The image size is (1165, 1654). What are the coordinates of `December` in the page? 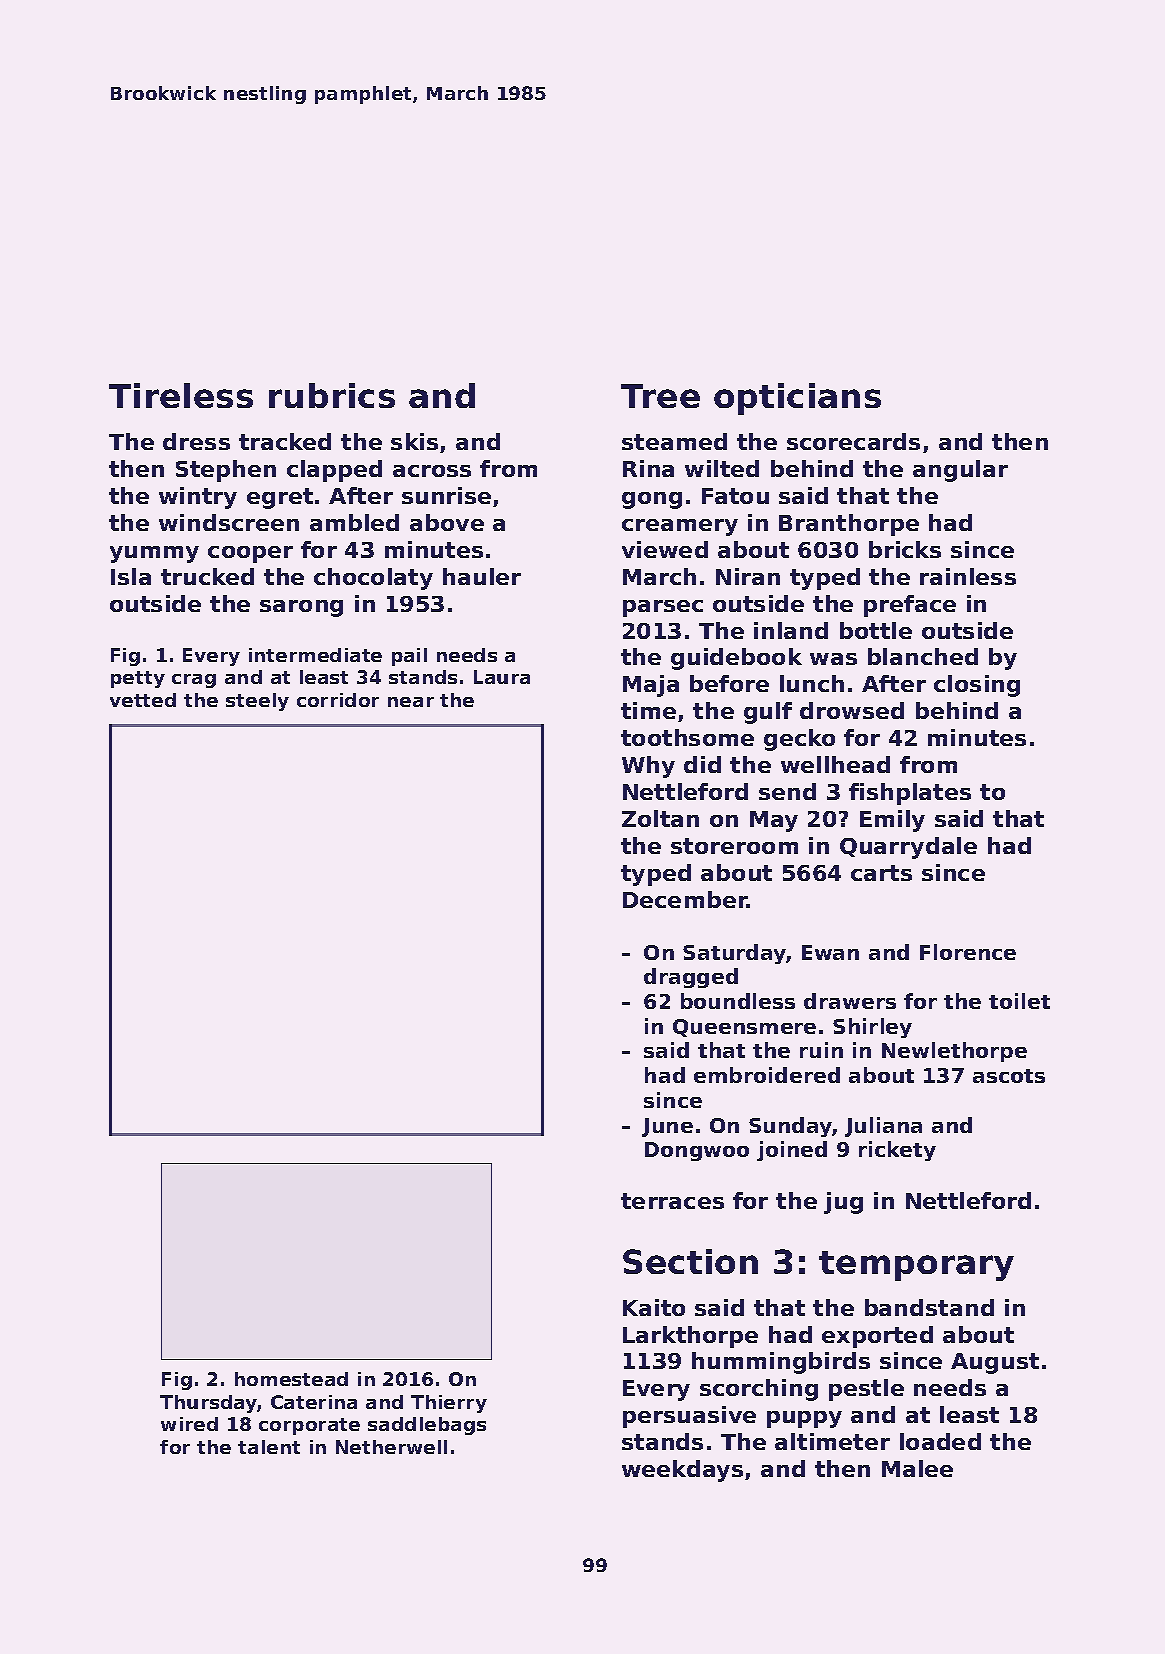 It's located at (685, 899).
